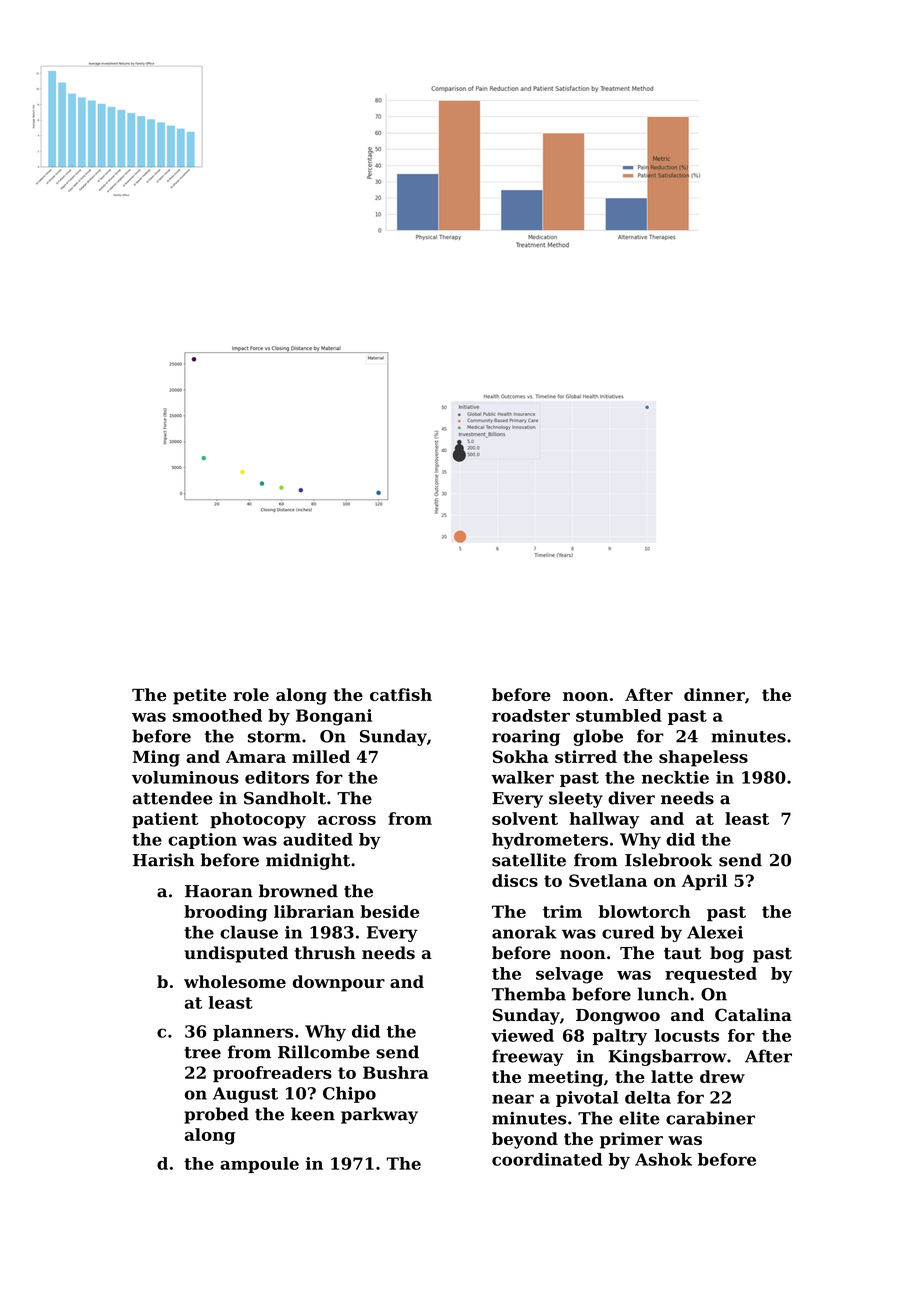 This screenshot has height=1311, width=924. Describe the element at coordinates (216, 1115) in the screenshot. I see `probed` at that location.
